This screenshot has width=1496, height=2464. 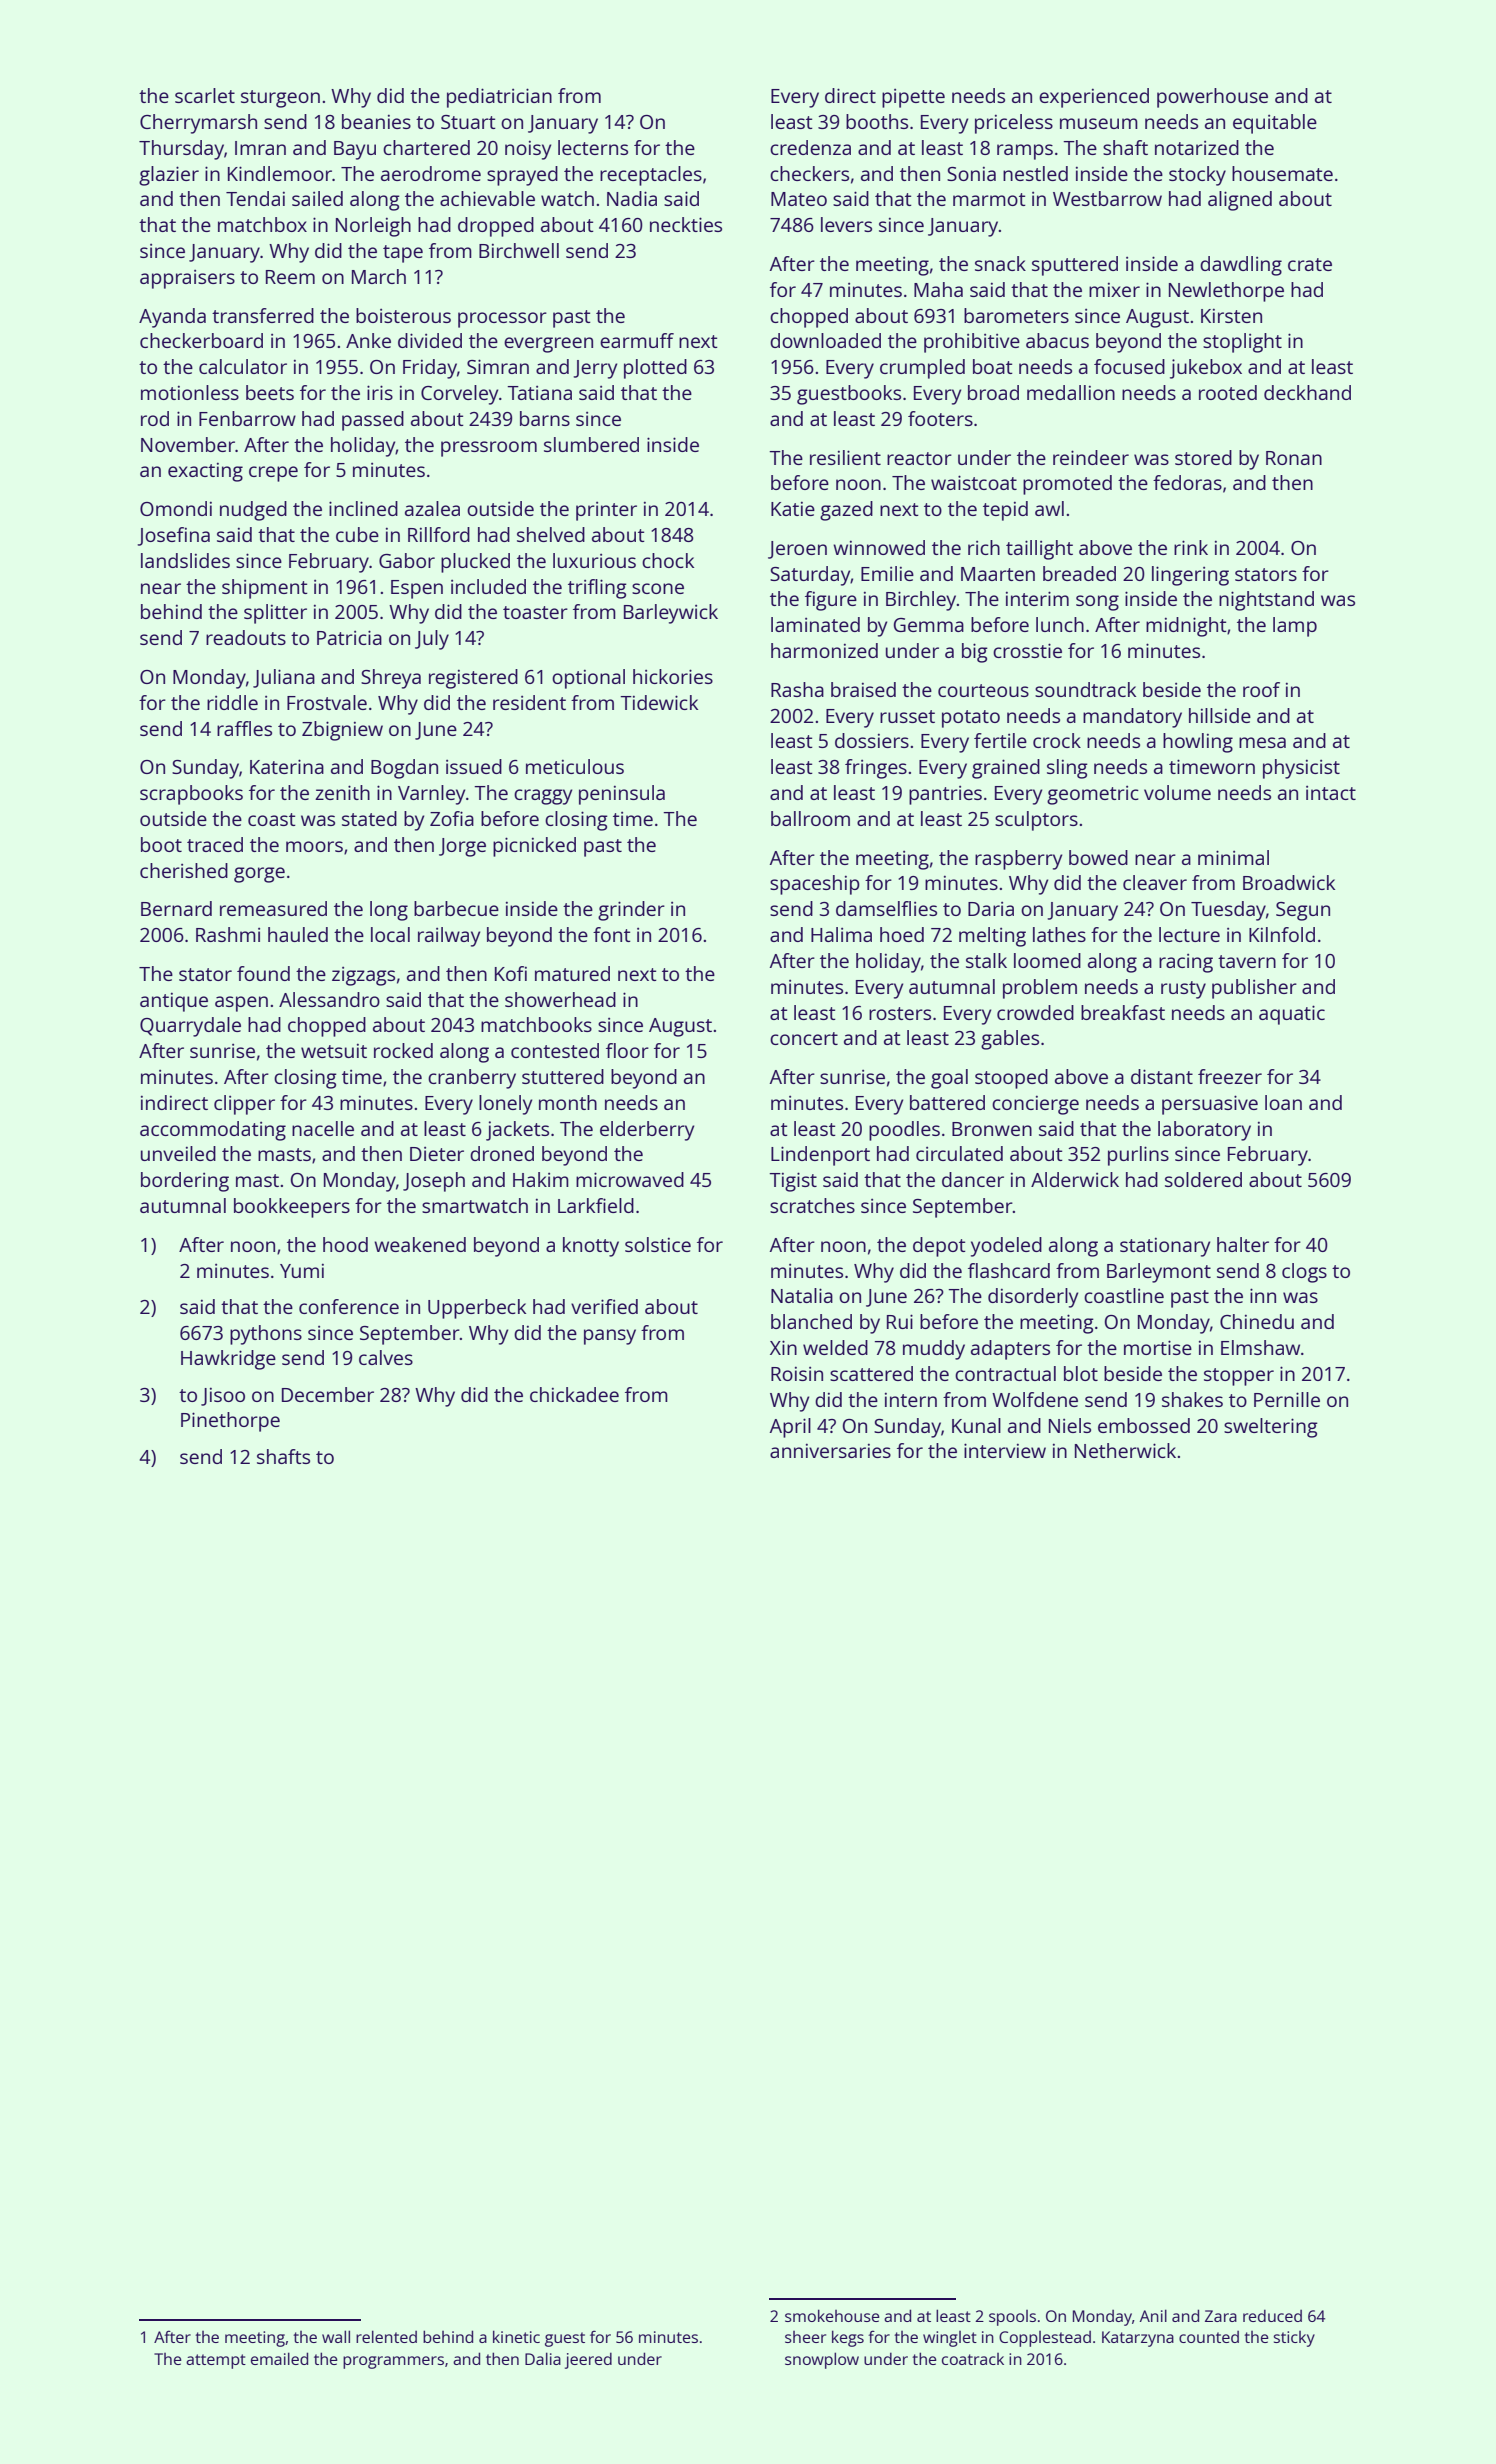 What do you see at coordinates (279, 2358) in the screenshot?
I see `emailed` at bounding box center [279, 2358].
